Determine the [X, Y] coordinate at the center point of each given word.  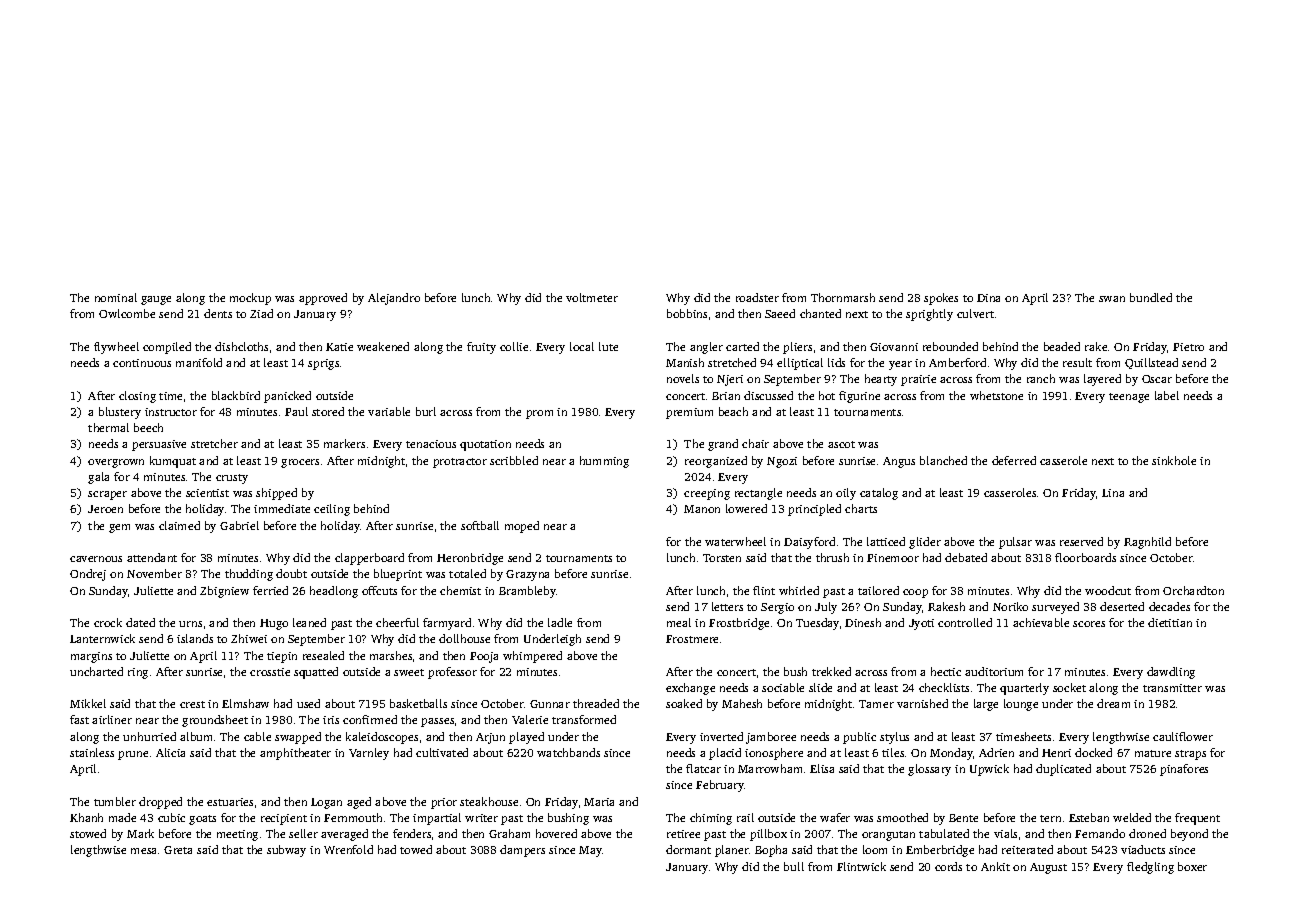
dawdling [1171, 673]
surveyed [1055, 608]
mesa [143, 851]
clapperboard [369, 559]
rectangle [758, 494]
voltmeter [592, 297]
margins [91, 657]
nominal [116, 297]
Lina [1113, 493]
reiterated [1027, 849]
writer [481, 818]
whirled [799, 590]
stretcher [214, 443]
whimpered [532, 657]
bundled [1151, 297]
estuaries [230, 802]
